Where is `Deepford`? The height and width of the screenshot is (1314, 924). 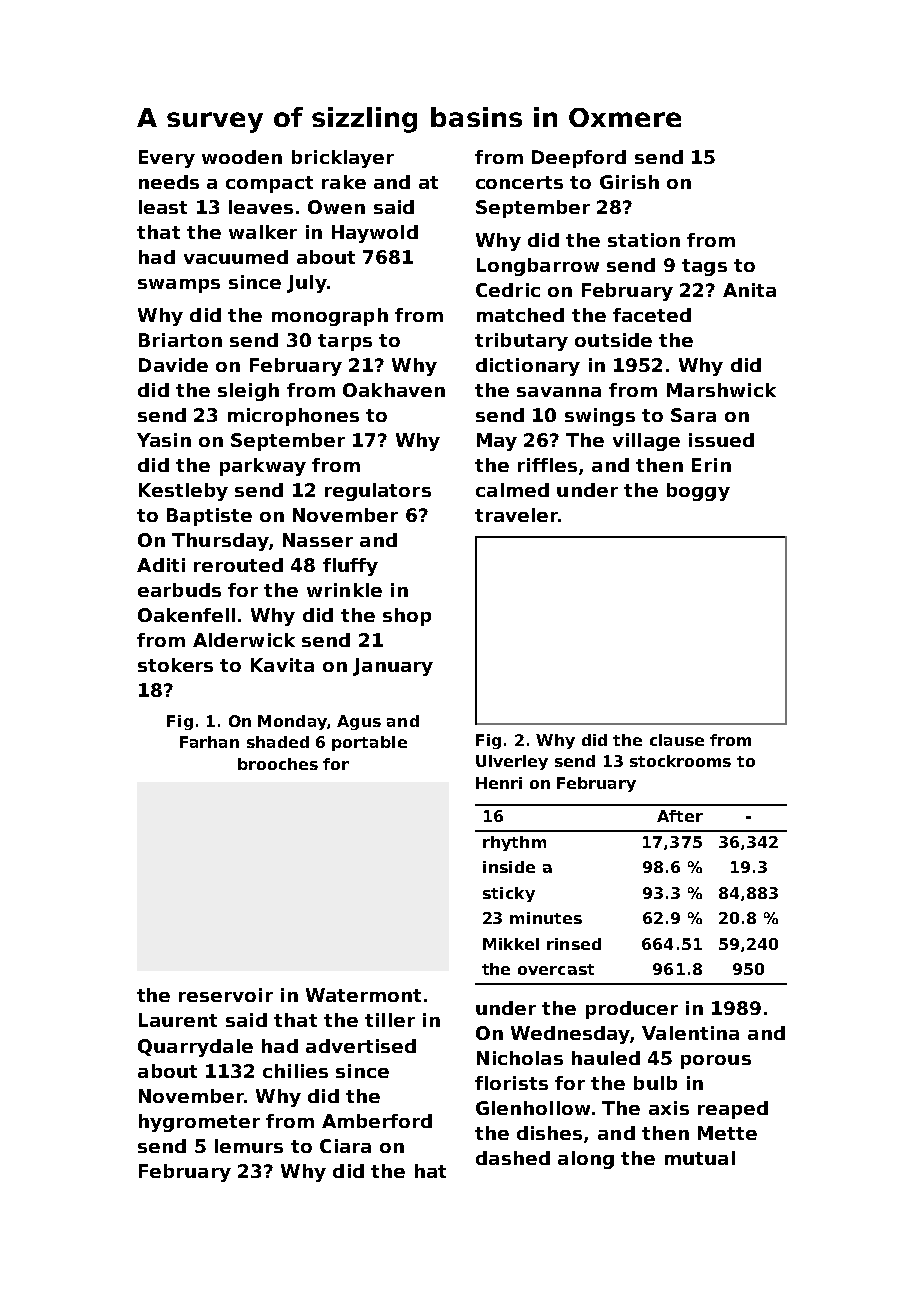 Deepford is located at coordinates (579, 159).
